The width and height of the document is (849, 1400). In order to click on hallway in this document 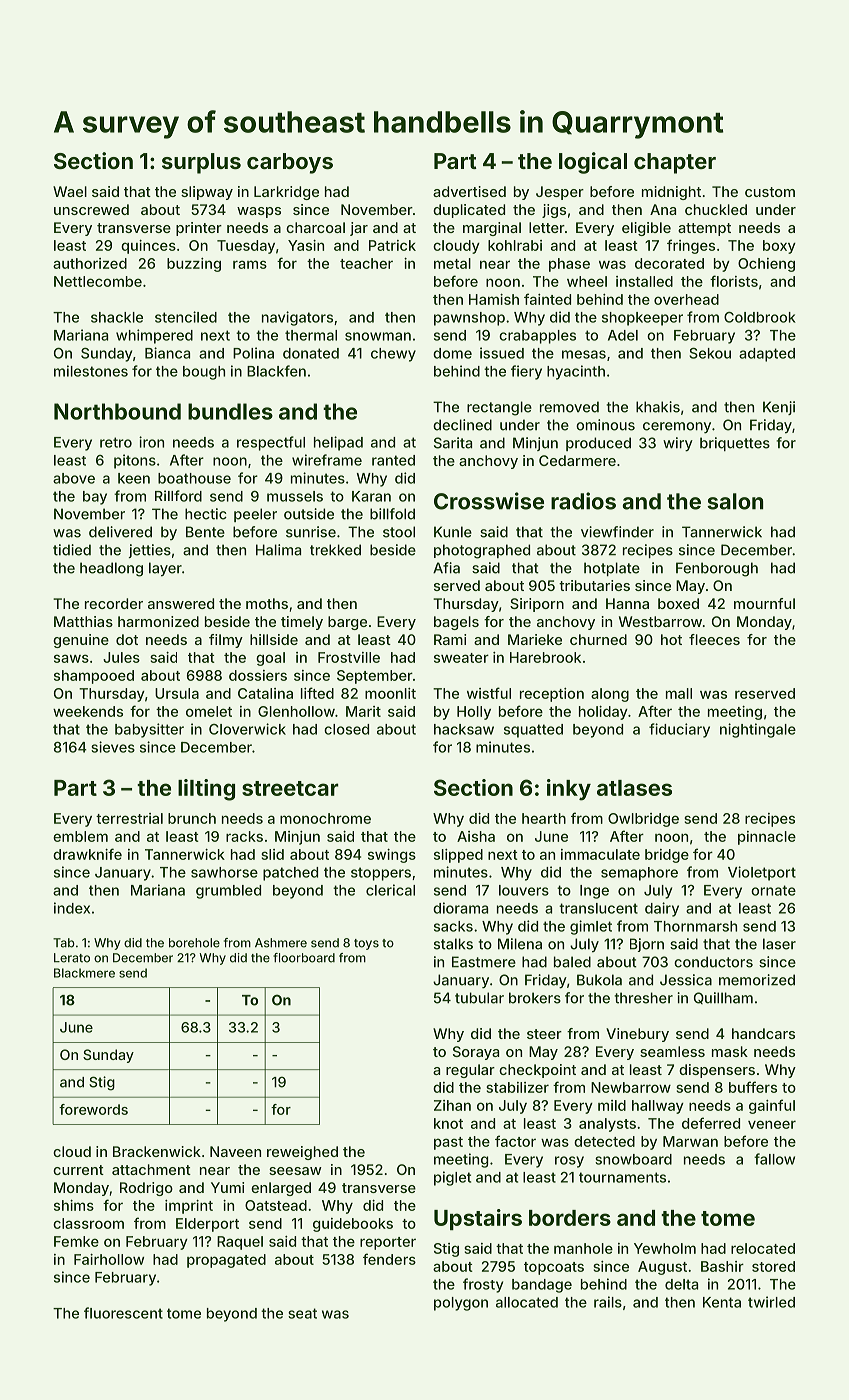, I will do `click(658, 1107)`.
